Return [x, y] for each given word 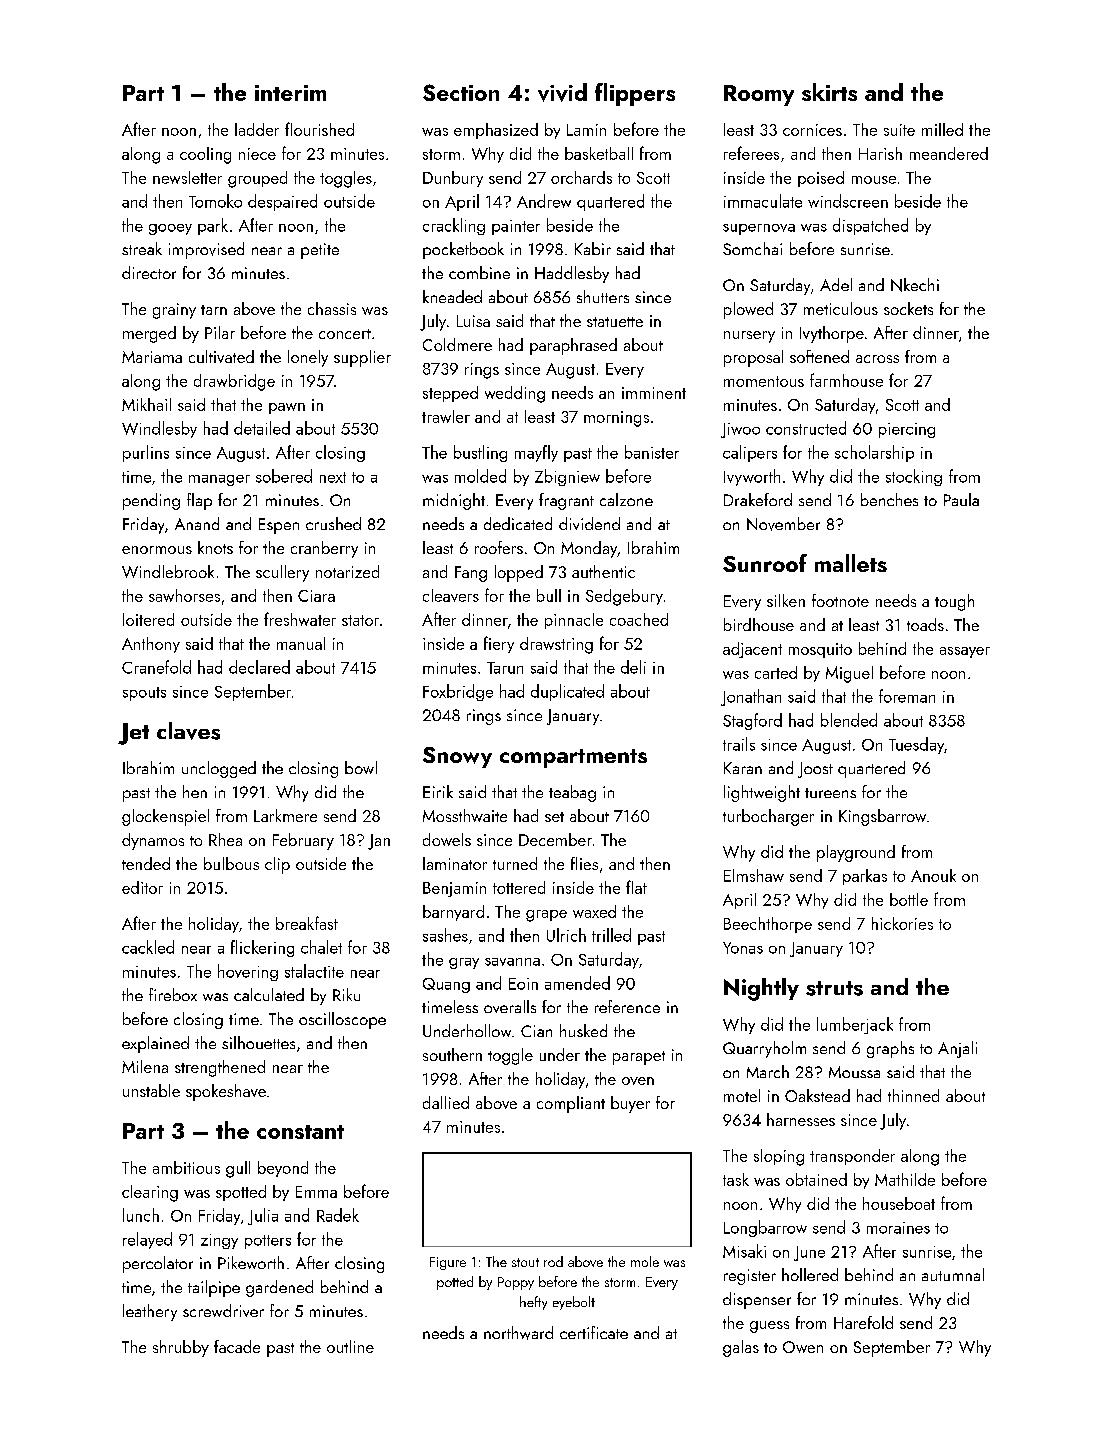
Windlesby [159, 429]
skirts [829, 92]
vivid [562, 92]
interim [290, 93]
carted [776, 672]
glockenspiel [165, 817]
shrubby [181, 1348]
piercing [907, 430]
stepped [450, 394]
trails [739, 744]
